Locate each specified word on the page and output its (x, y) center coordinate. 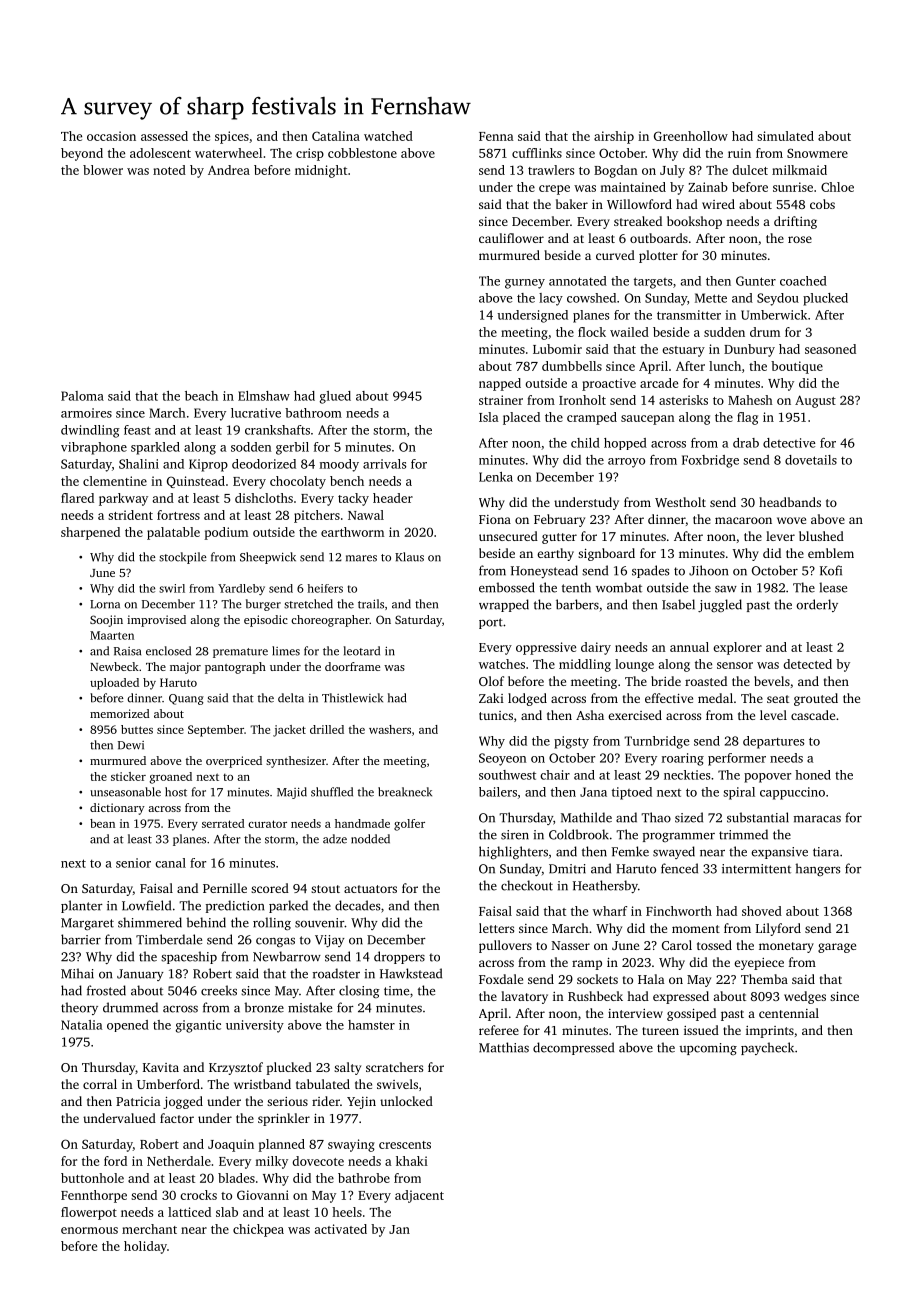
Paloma (82, 396)
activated (341, 1229)
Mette (711, 298)
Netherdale (179, 1161)
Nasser (571, 945)
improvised (156, 621)
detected (807, 664)
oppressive (546, 648)
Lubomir (557, 349)
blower (103, 170)
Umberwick (774, 315)
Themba (764, 979)
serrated (223, 823)
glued (335, 397)
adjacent (419, 1196)
